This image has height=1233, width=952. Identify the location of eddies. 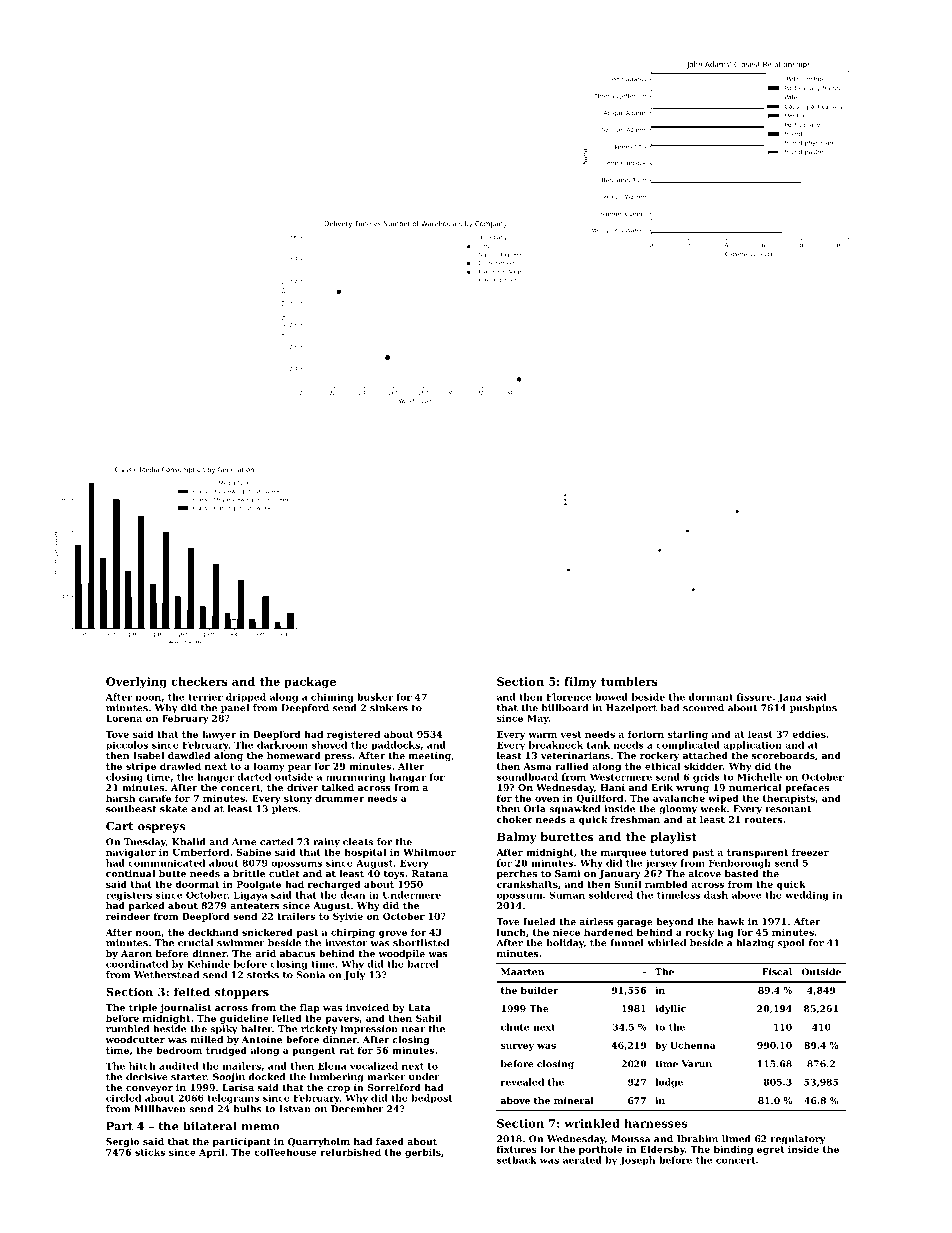
(809, 734).
